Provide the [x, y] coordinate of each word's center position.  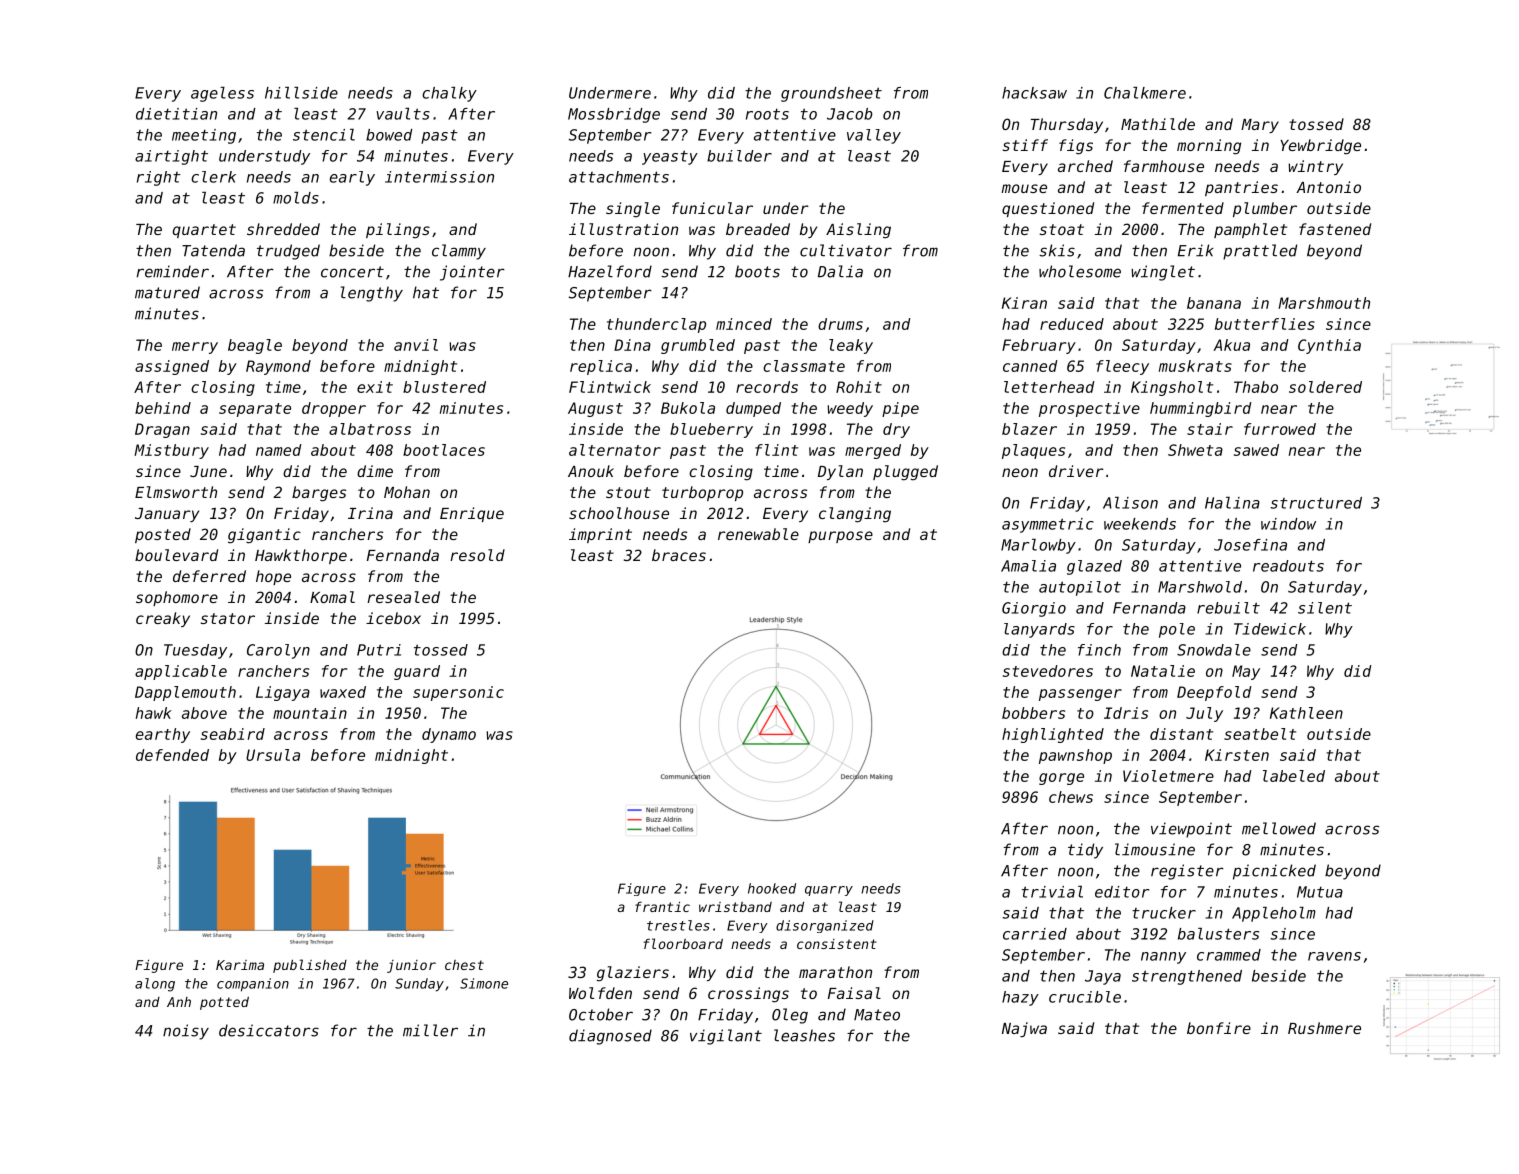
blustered [444, 387]
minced [744, 324]
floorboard [683, 943]
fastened [1335, 229]
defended [172, 755]
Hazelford [610, 271]
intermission [439, 177]
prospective [1089, 409]
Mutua [1320, 892]
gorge [1061, 779]
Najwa [1024, 1029]
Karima [240, 965]
